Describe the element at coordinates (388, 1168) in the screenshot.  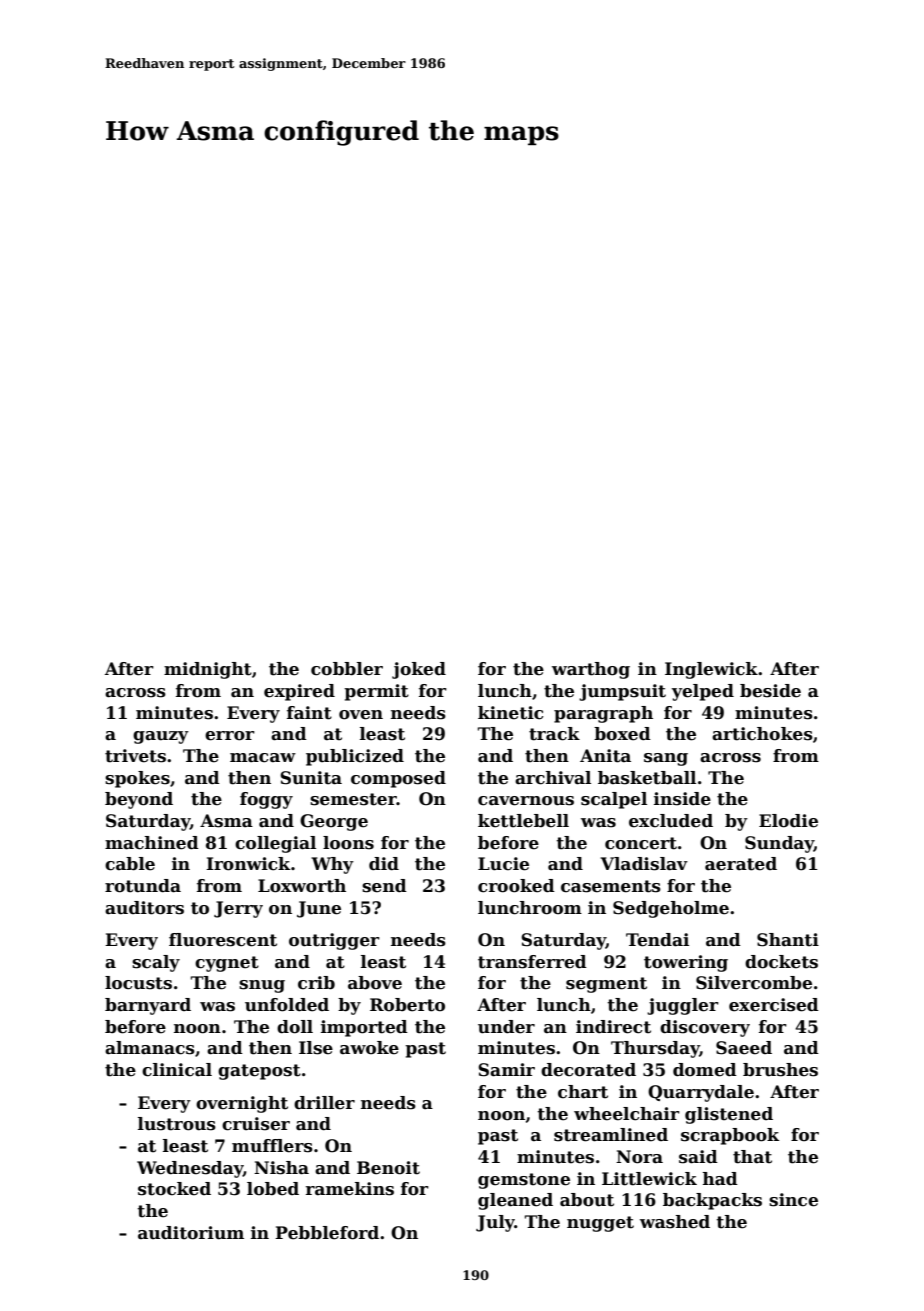
I see `Benoit` at that location.
